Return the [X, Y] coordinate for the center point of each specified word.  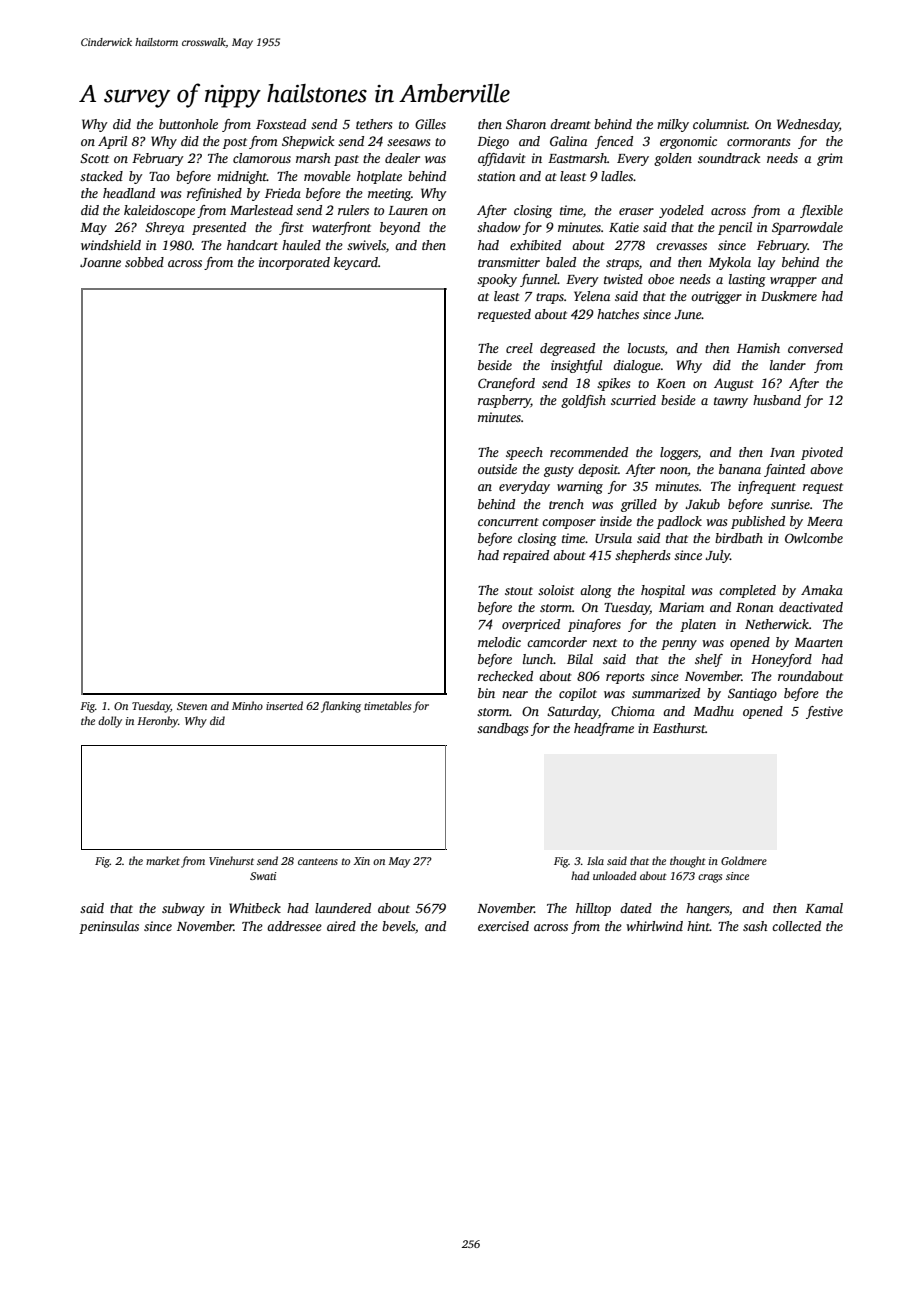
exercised [503, 926]
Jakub [702, 504]
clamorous [262, 158]
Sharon [526, 124]
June [688, 314]
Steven [192, 706]
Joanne [100, 262]
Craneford [506, 384]
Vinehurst [231, 860]
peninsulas [109, 927]
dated [636, 908]
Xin [361, 861]
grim [830, 159]
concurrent [508, 522]
